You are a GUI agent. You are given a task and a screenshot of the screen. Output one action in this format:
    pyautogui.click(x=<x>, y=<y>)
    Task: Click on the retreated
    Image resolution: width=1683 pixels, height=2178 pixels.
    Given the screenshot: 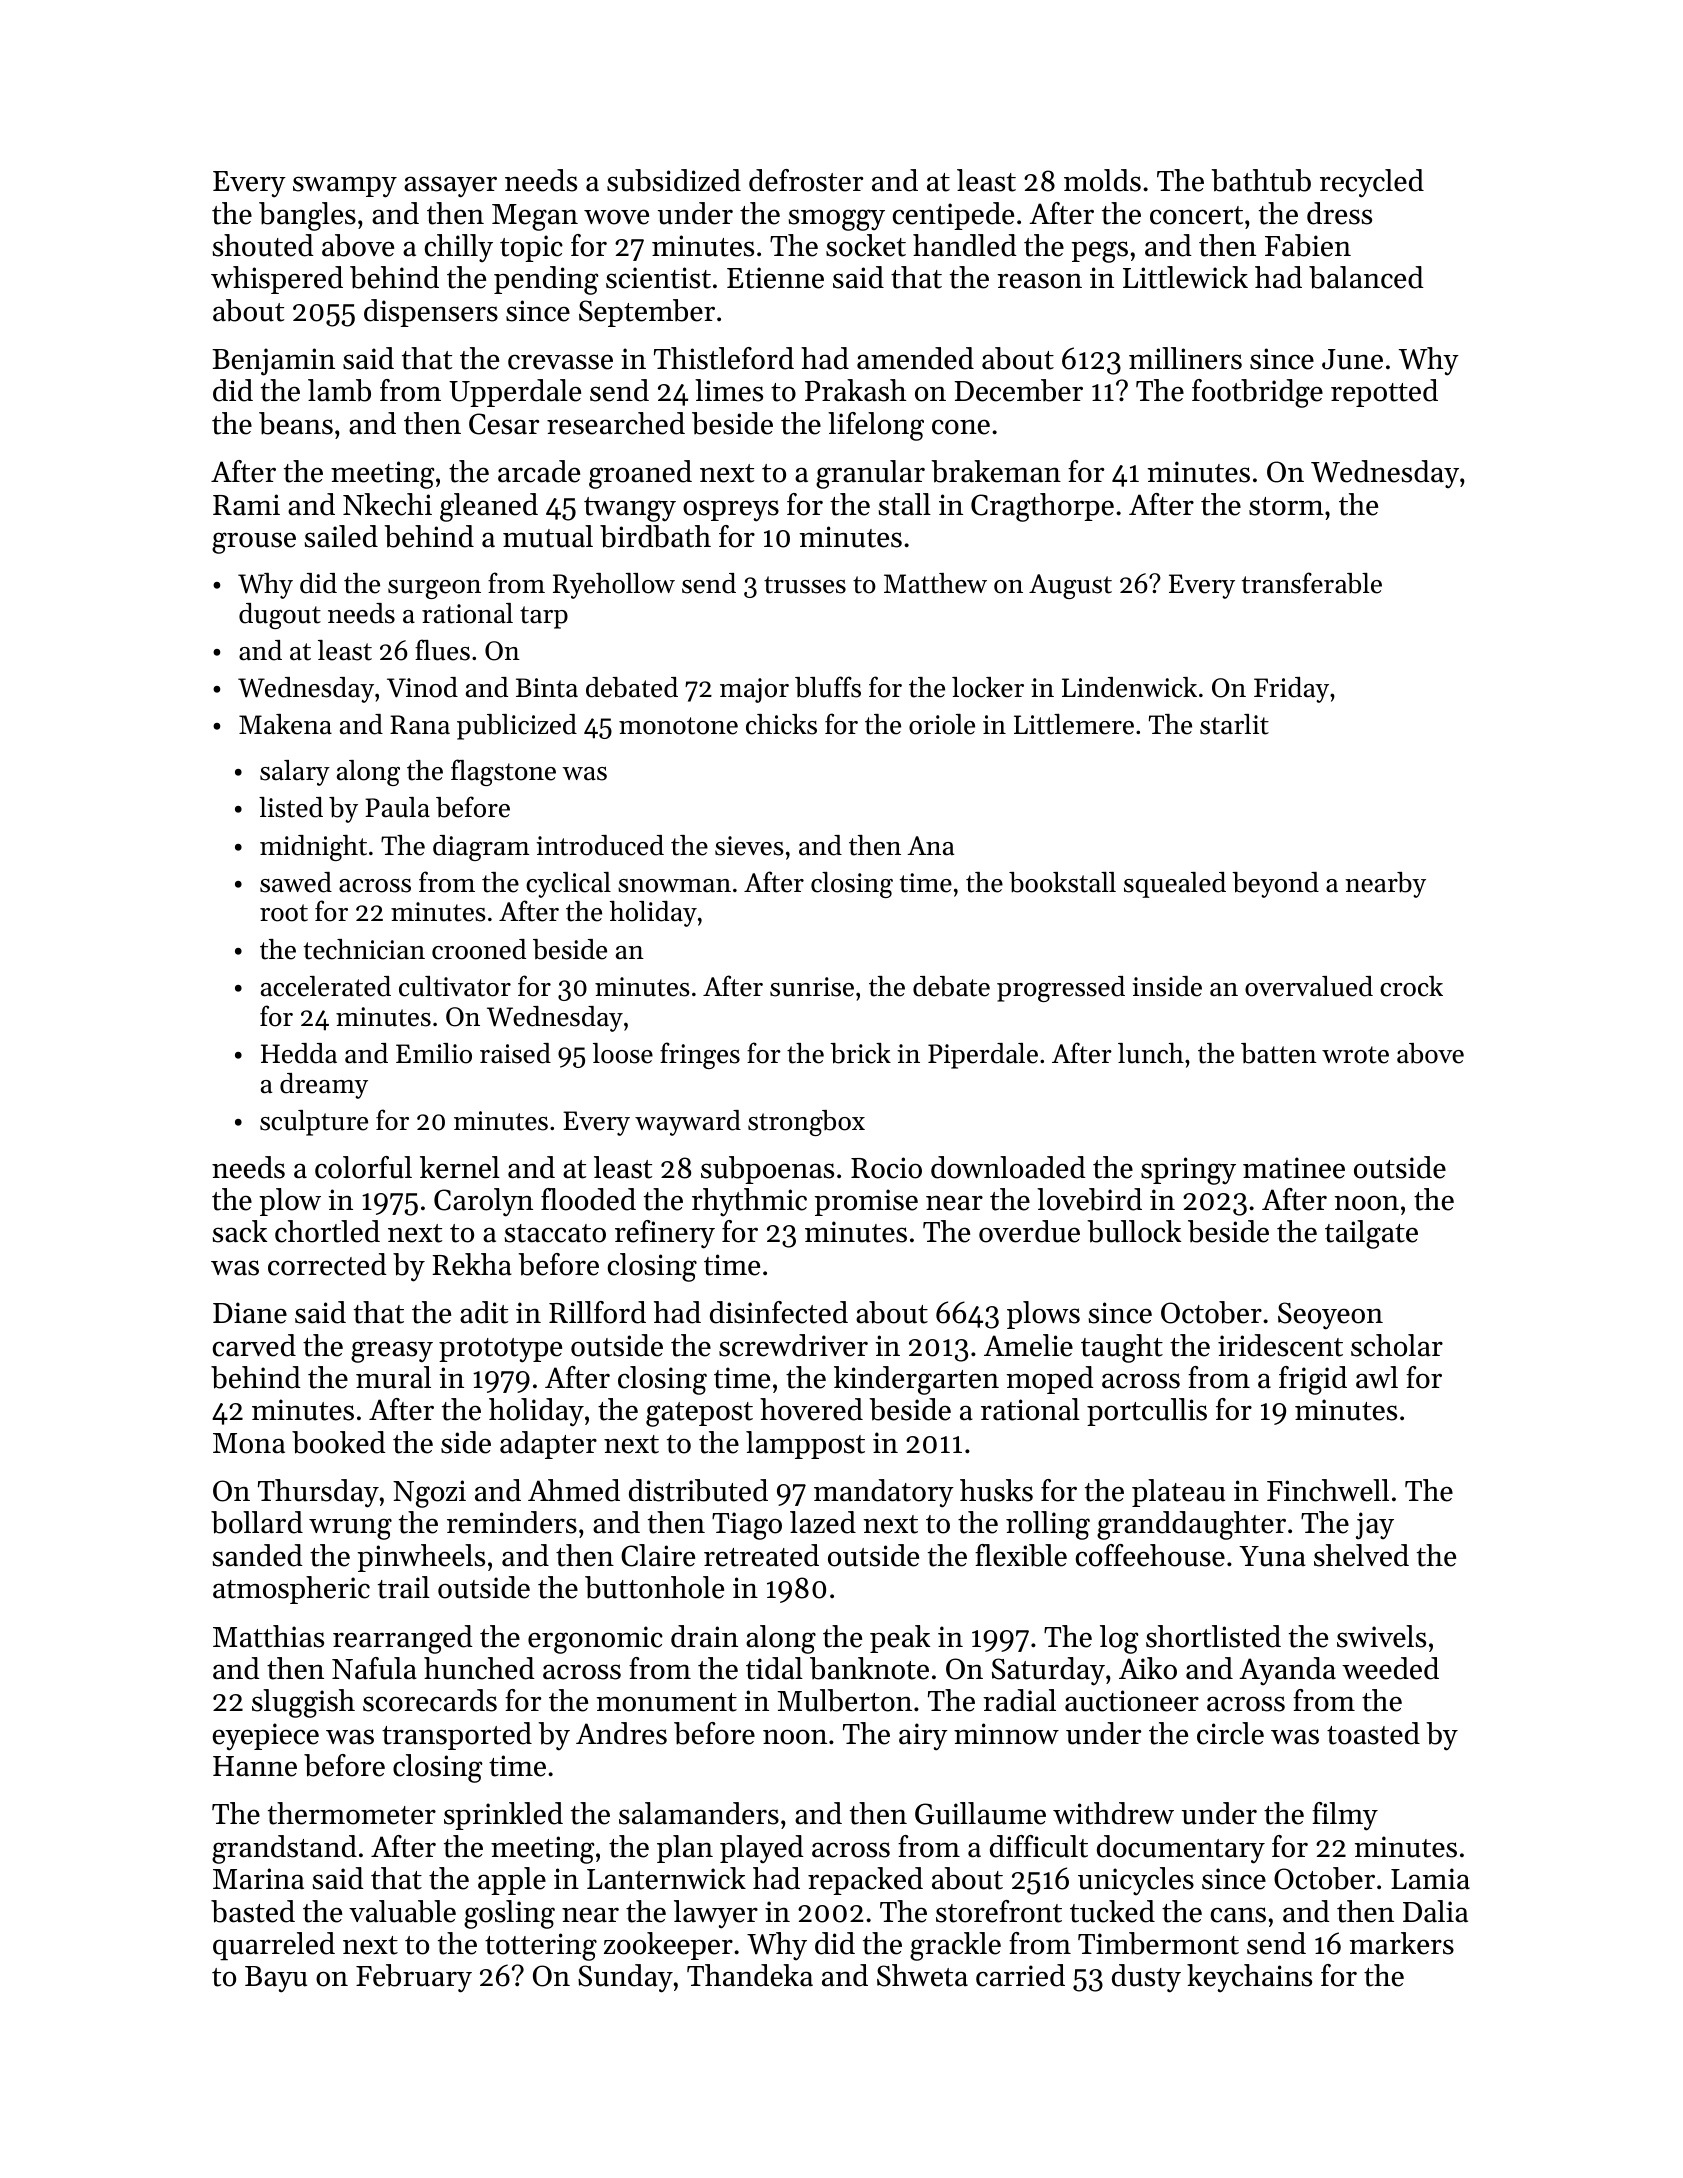 What is the action you would take?
    pyautogui.click(x=761, y=1555)
